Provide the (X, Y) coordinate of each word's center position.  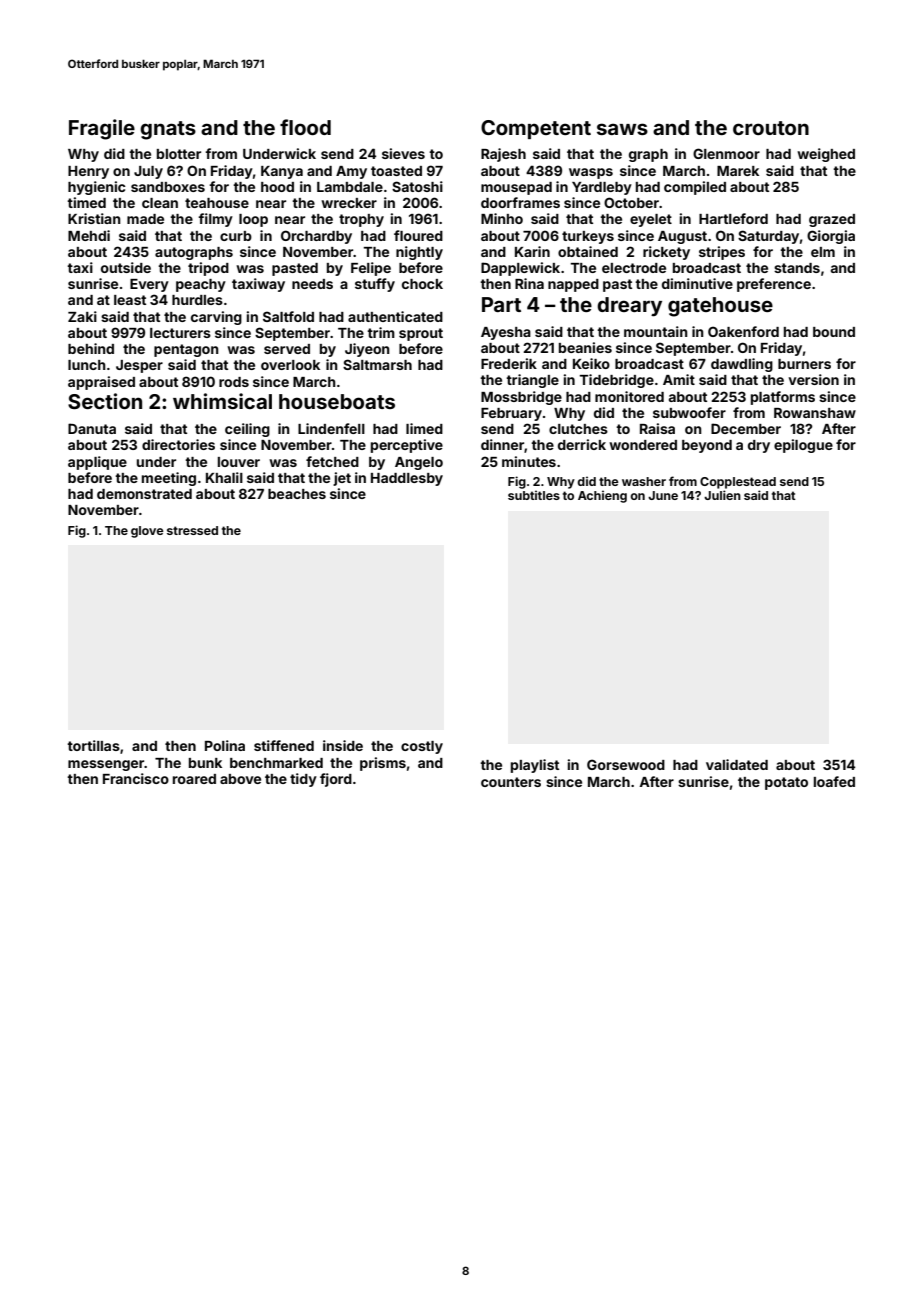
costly (422, 747)
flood (305, 127)
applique (97, 463)
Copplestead (738, 483)
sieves (403, 153)
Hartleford (733, 218)
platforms (783, 398)
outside (126, 267)
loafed (834, 781)
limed (424, 428)
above (240, 779)
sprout (421, 334)
